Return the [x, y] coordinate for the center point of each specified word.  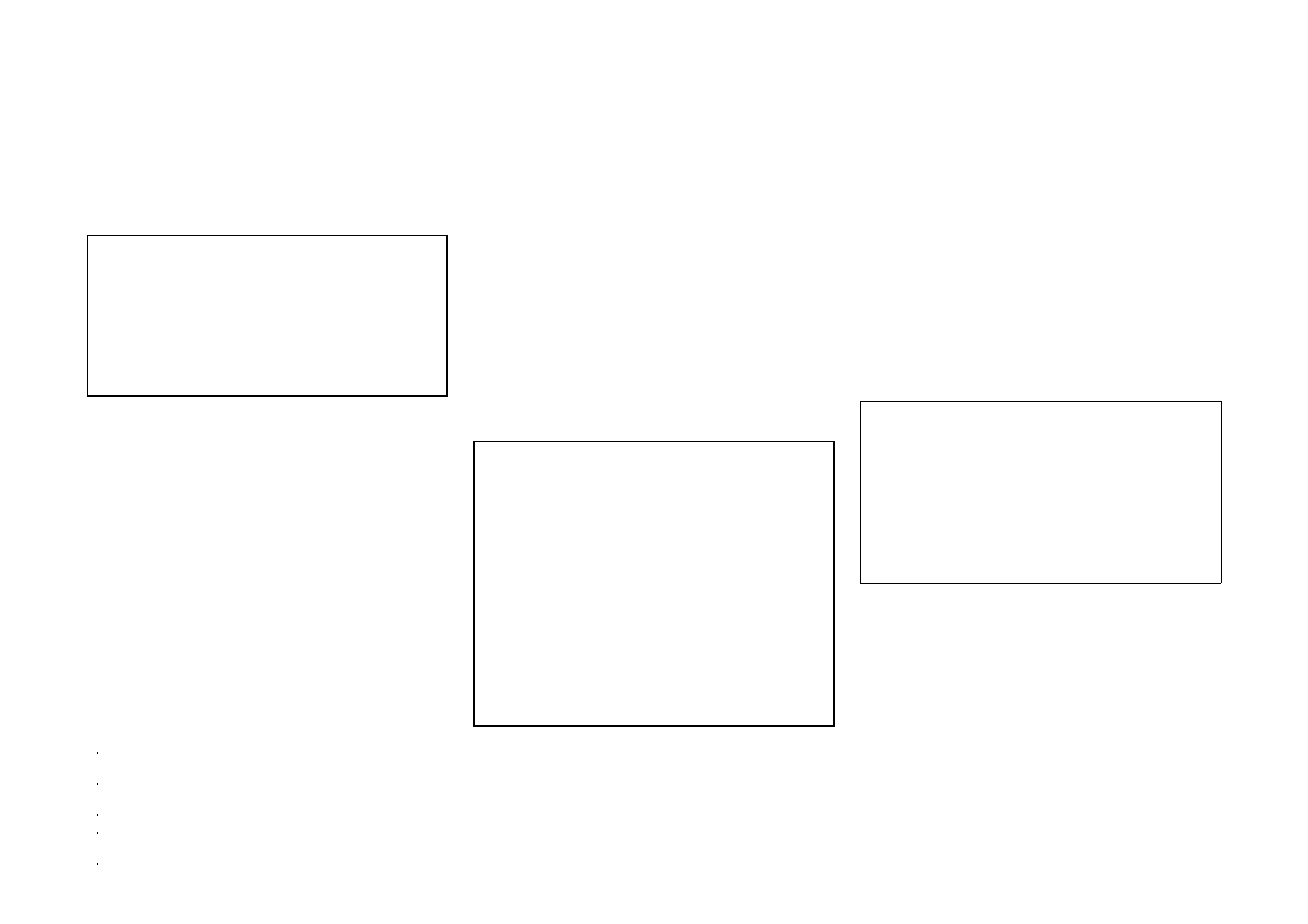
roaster [1175, 93]
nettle [819, 737]
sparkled [538, 290]
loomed [1140, 377]
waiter [640, 737]
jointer [488, 80]
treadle [408, 864]
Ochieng [494, 290]
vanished [742, 415]
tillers [289, 864]
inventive [517, 149]
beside [784, 415]
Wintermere [264, 523]
